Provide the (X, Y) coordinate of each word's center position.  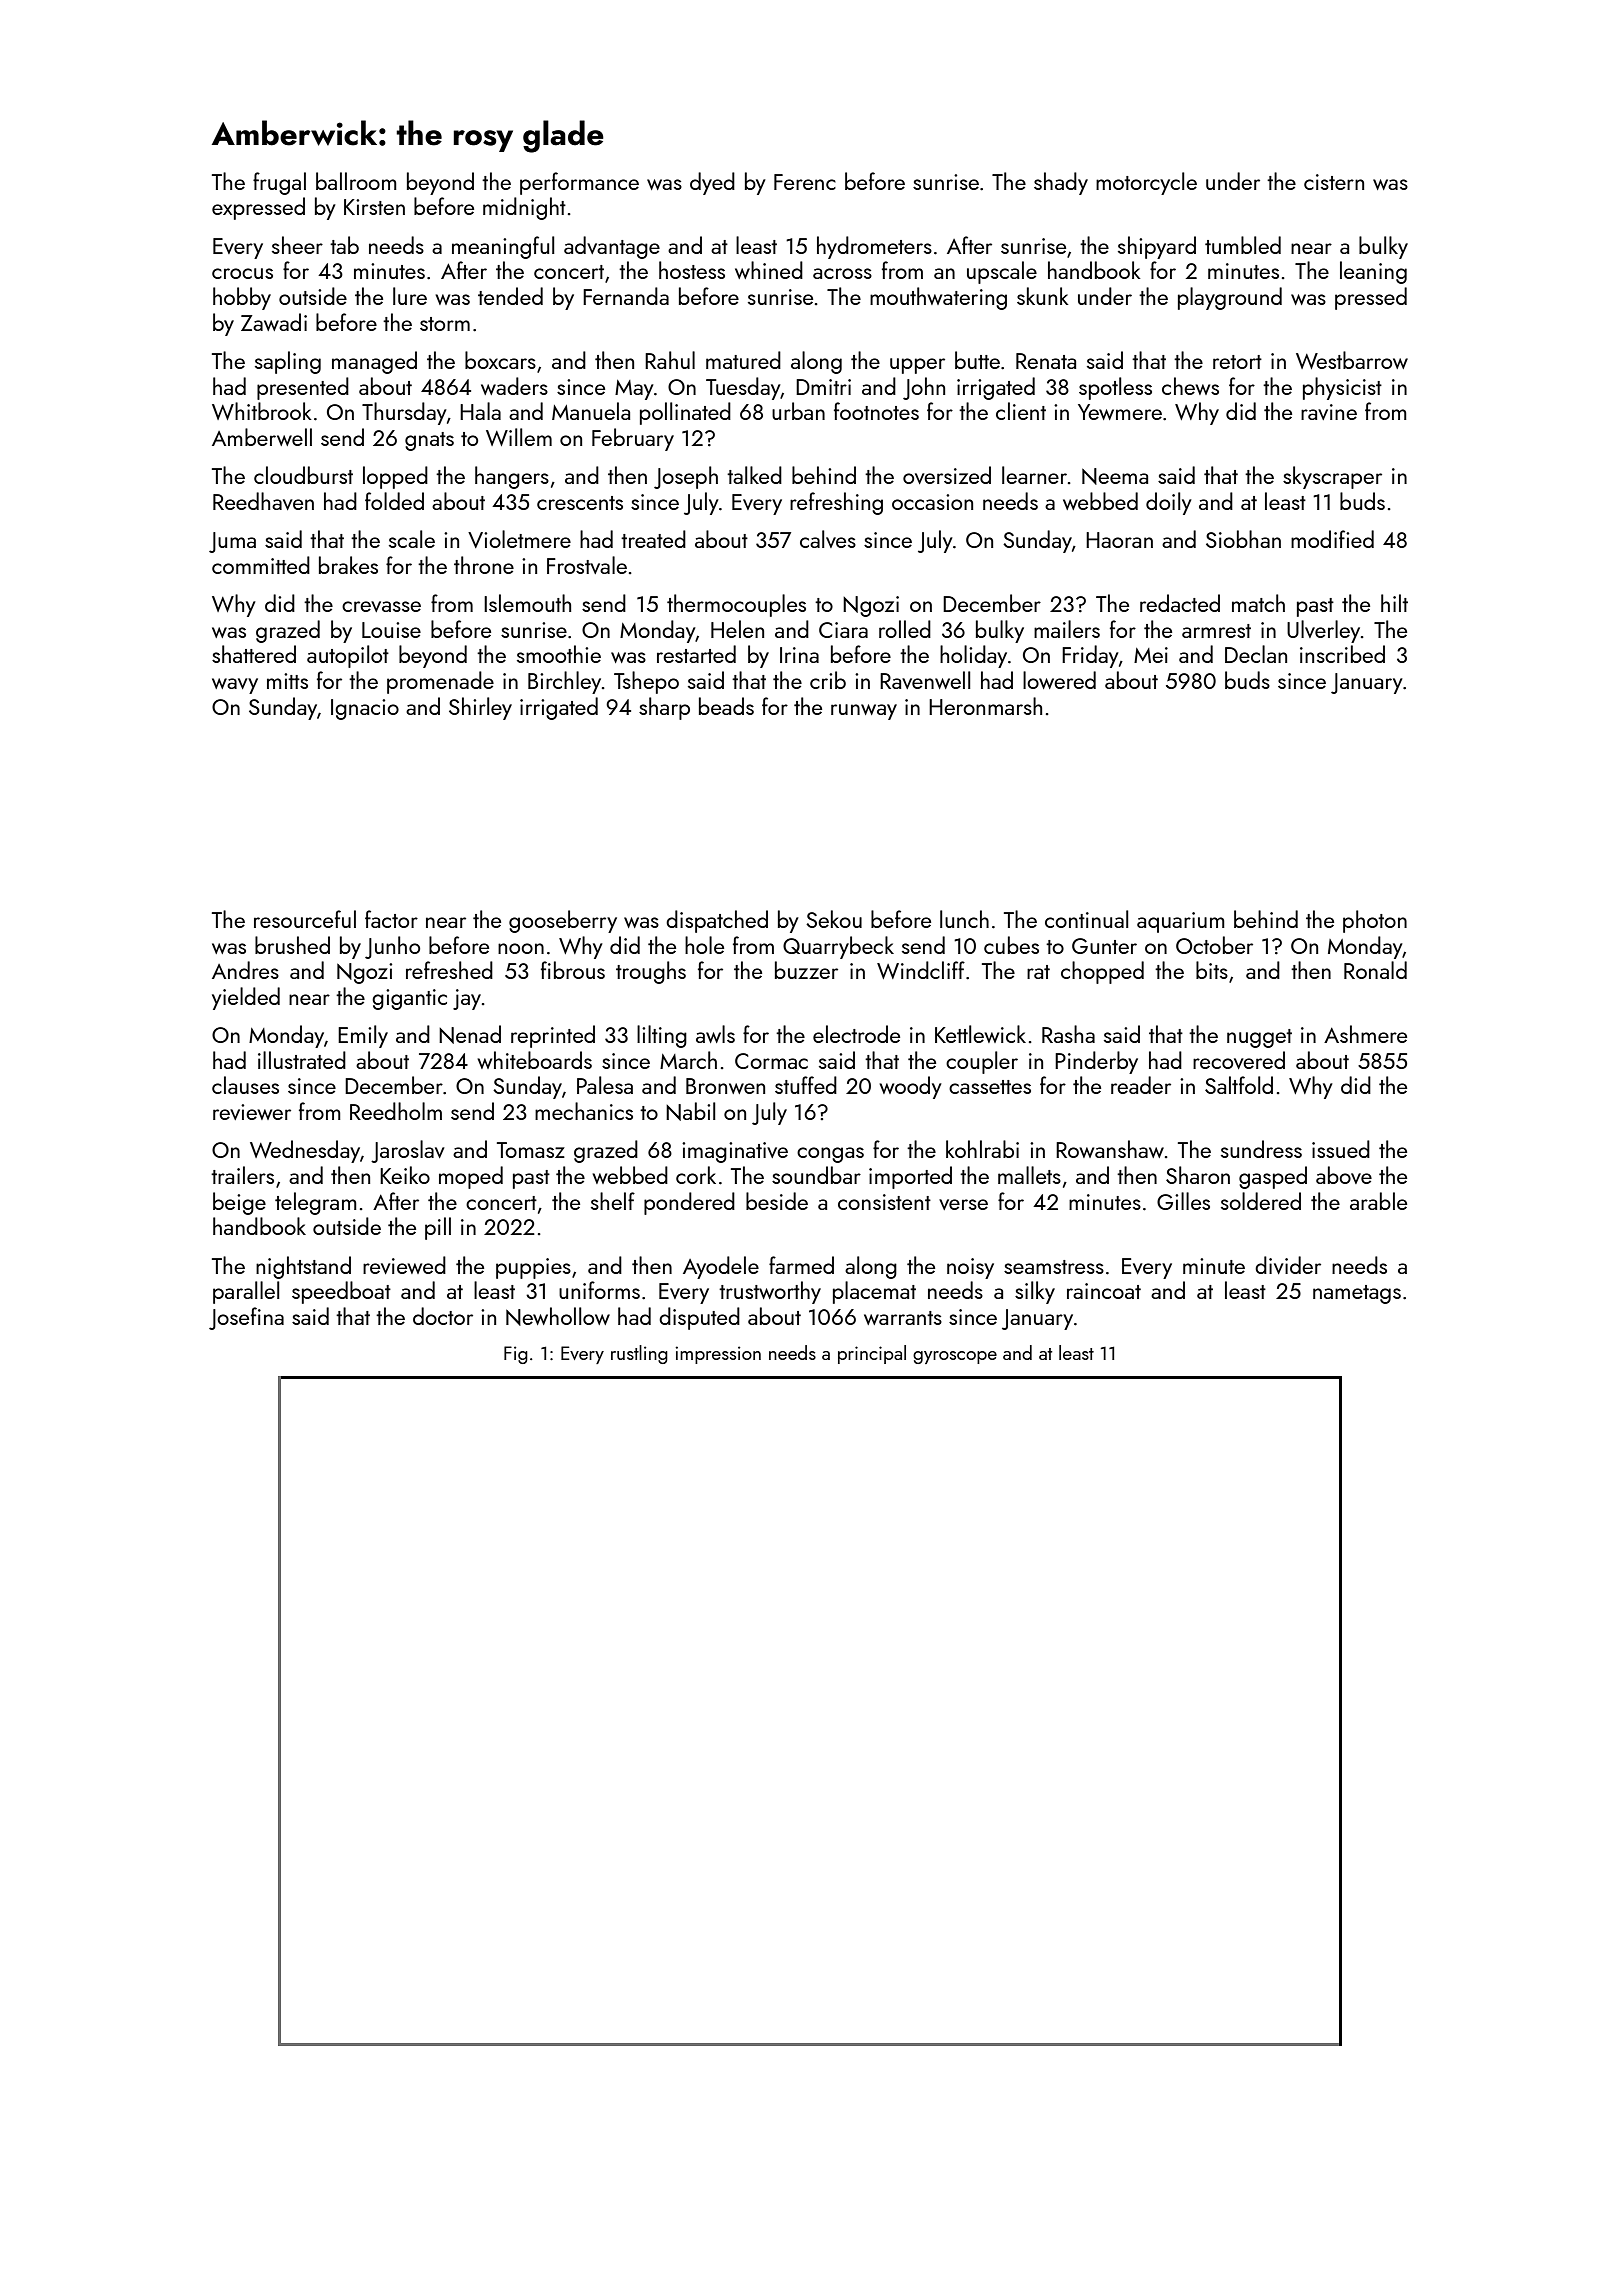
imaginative (735, 1152)
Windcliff (921, 970)
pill (438, 1228)
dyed (712, 183)
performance (579, 183)
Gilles (1183, 1201)
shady (1061, 183)
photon (1375, 921)
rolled (905, 629)
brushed (292, 945)
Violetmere (519, 539)
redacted (1180, 603)
